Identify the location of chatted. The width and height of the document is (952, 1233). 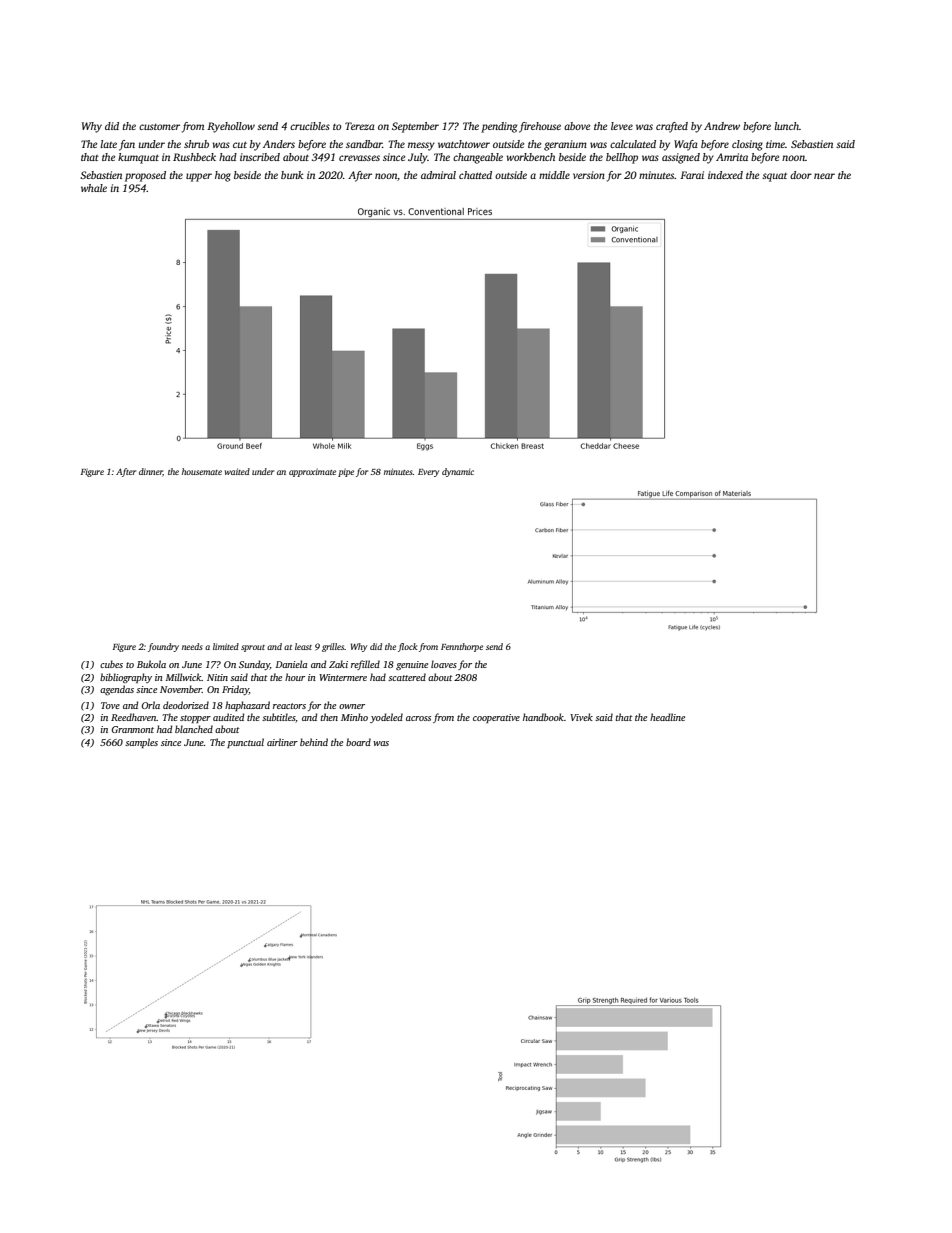
(475, 175).
